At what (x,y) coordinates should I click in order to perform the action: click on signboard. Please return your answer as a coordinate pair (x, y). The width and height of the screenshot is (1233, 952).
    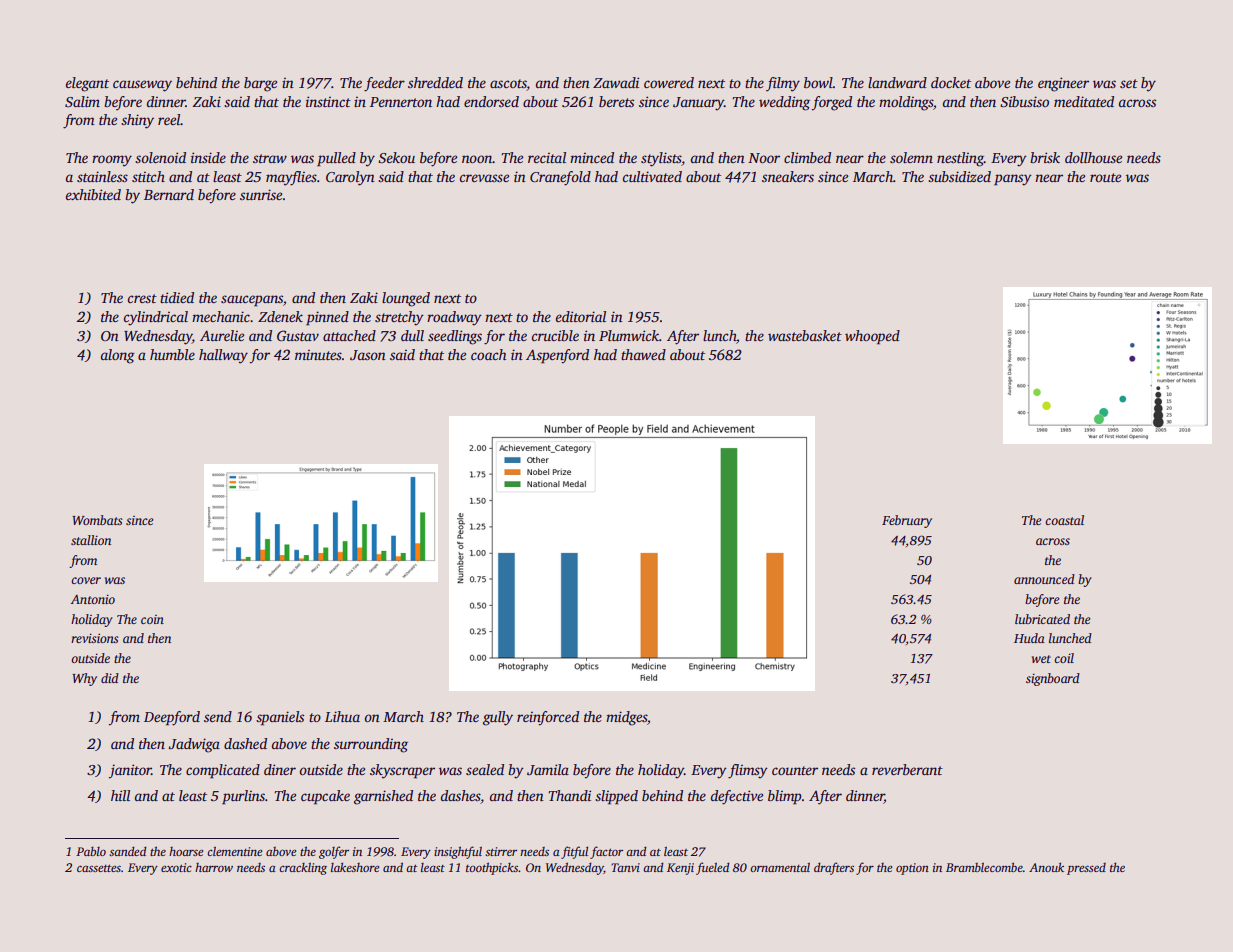
    Looking at the image, I should click on (1053, 679).
